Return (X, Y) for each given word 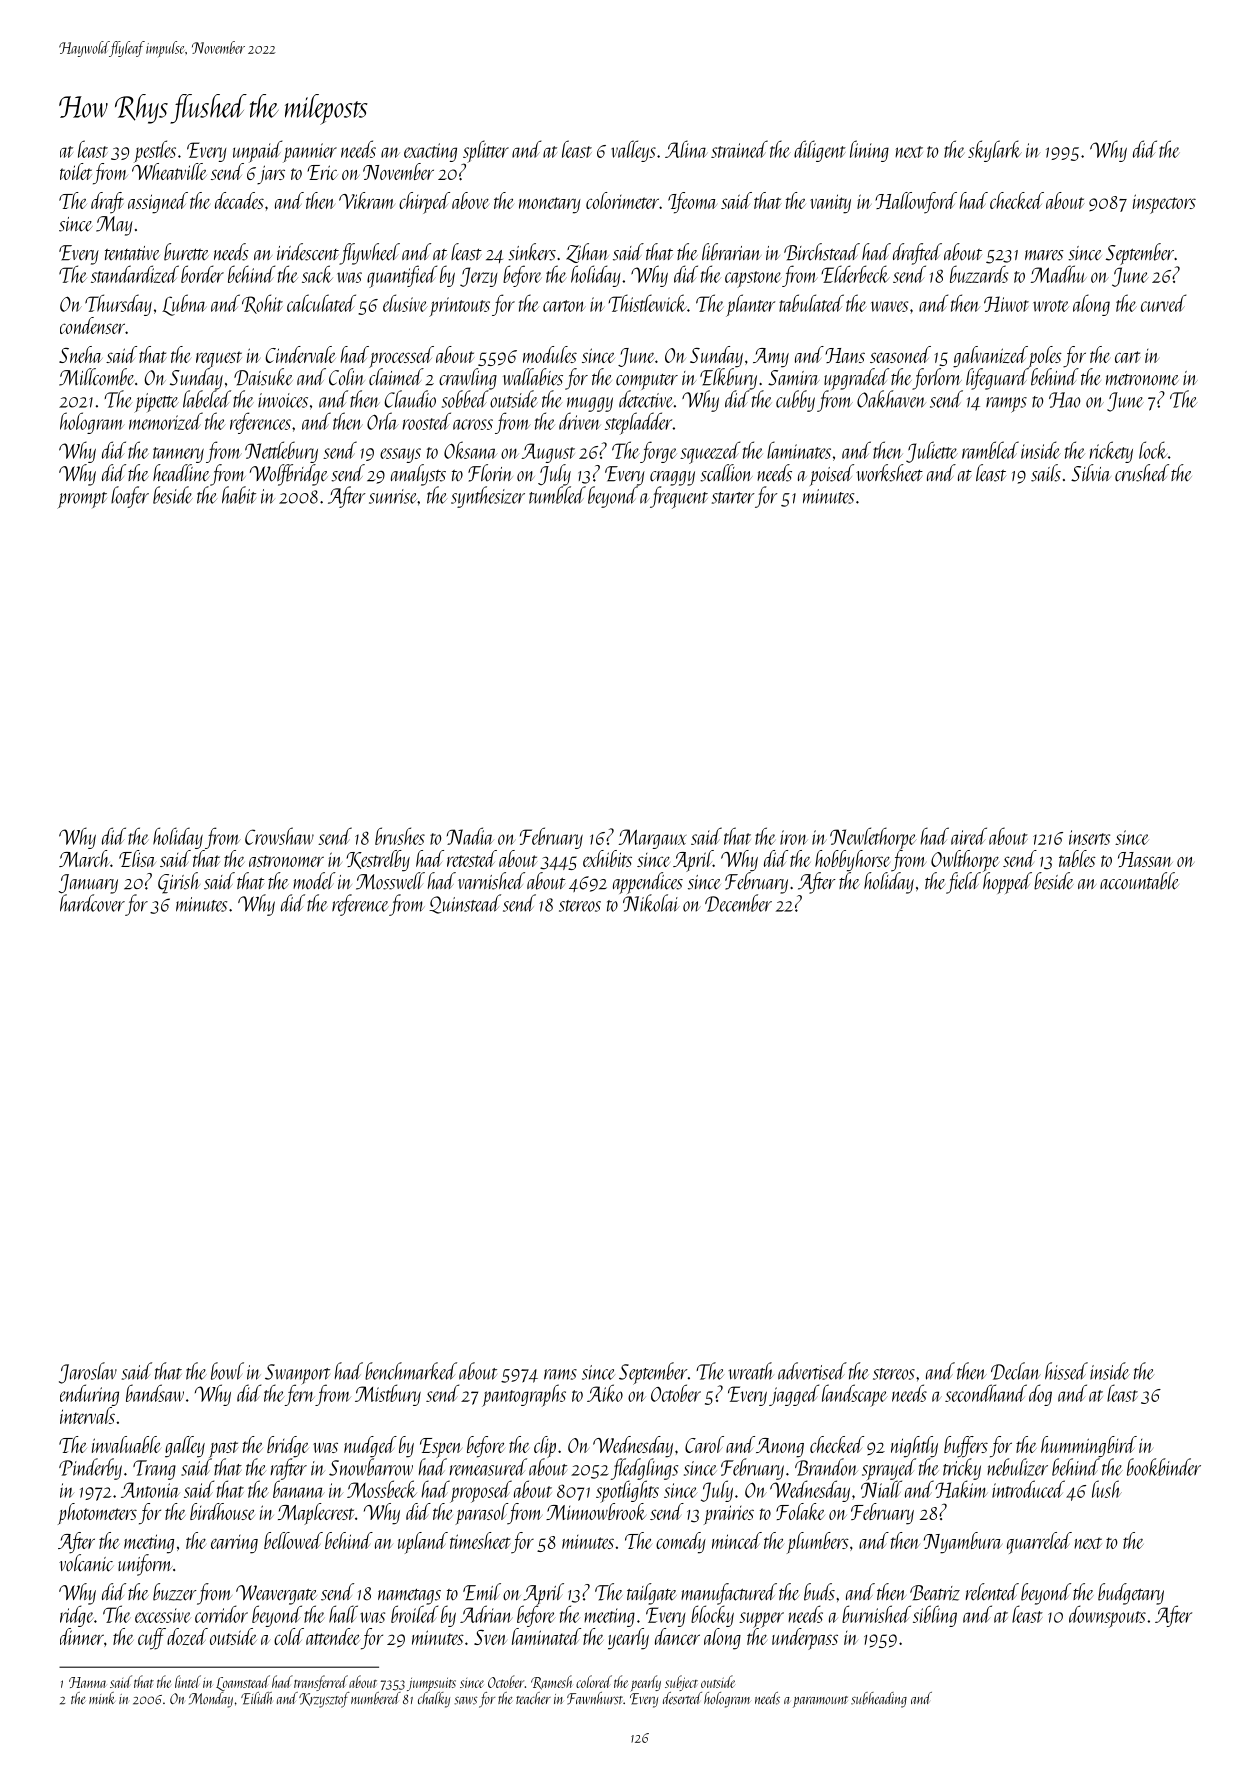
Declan (1016, 1371)
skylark (995, 151)
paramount (820, 1702)
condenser (92, 325)
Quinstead (465, 904)
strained (739, 149)
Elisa (137, 858)
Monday (211, 1700)
